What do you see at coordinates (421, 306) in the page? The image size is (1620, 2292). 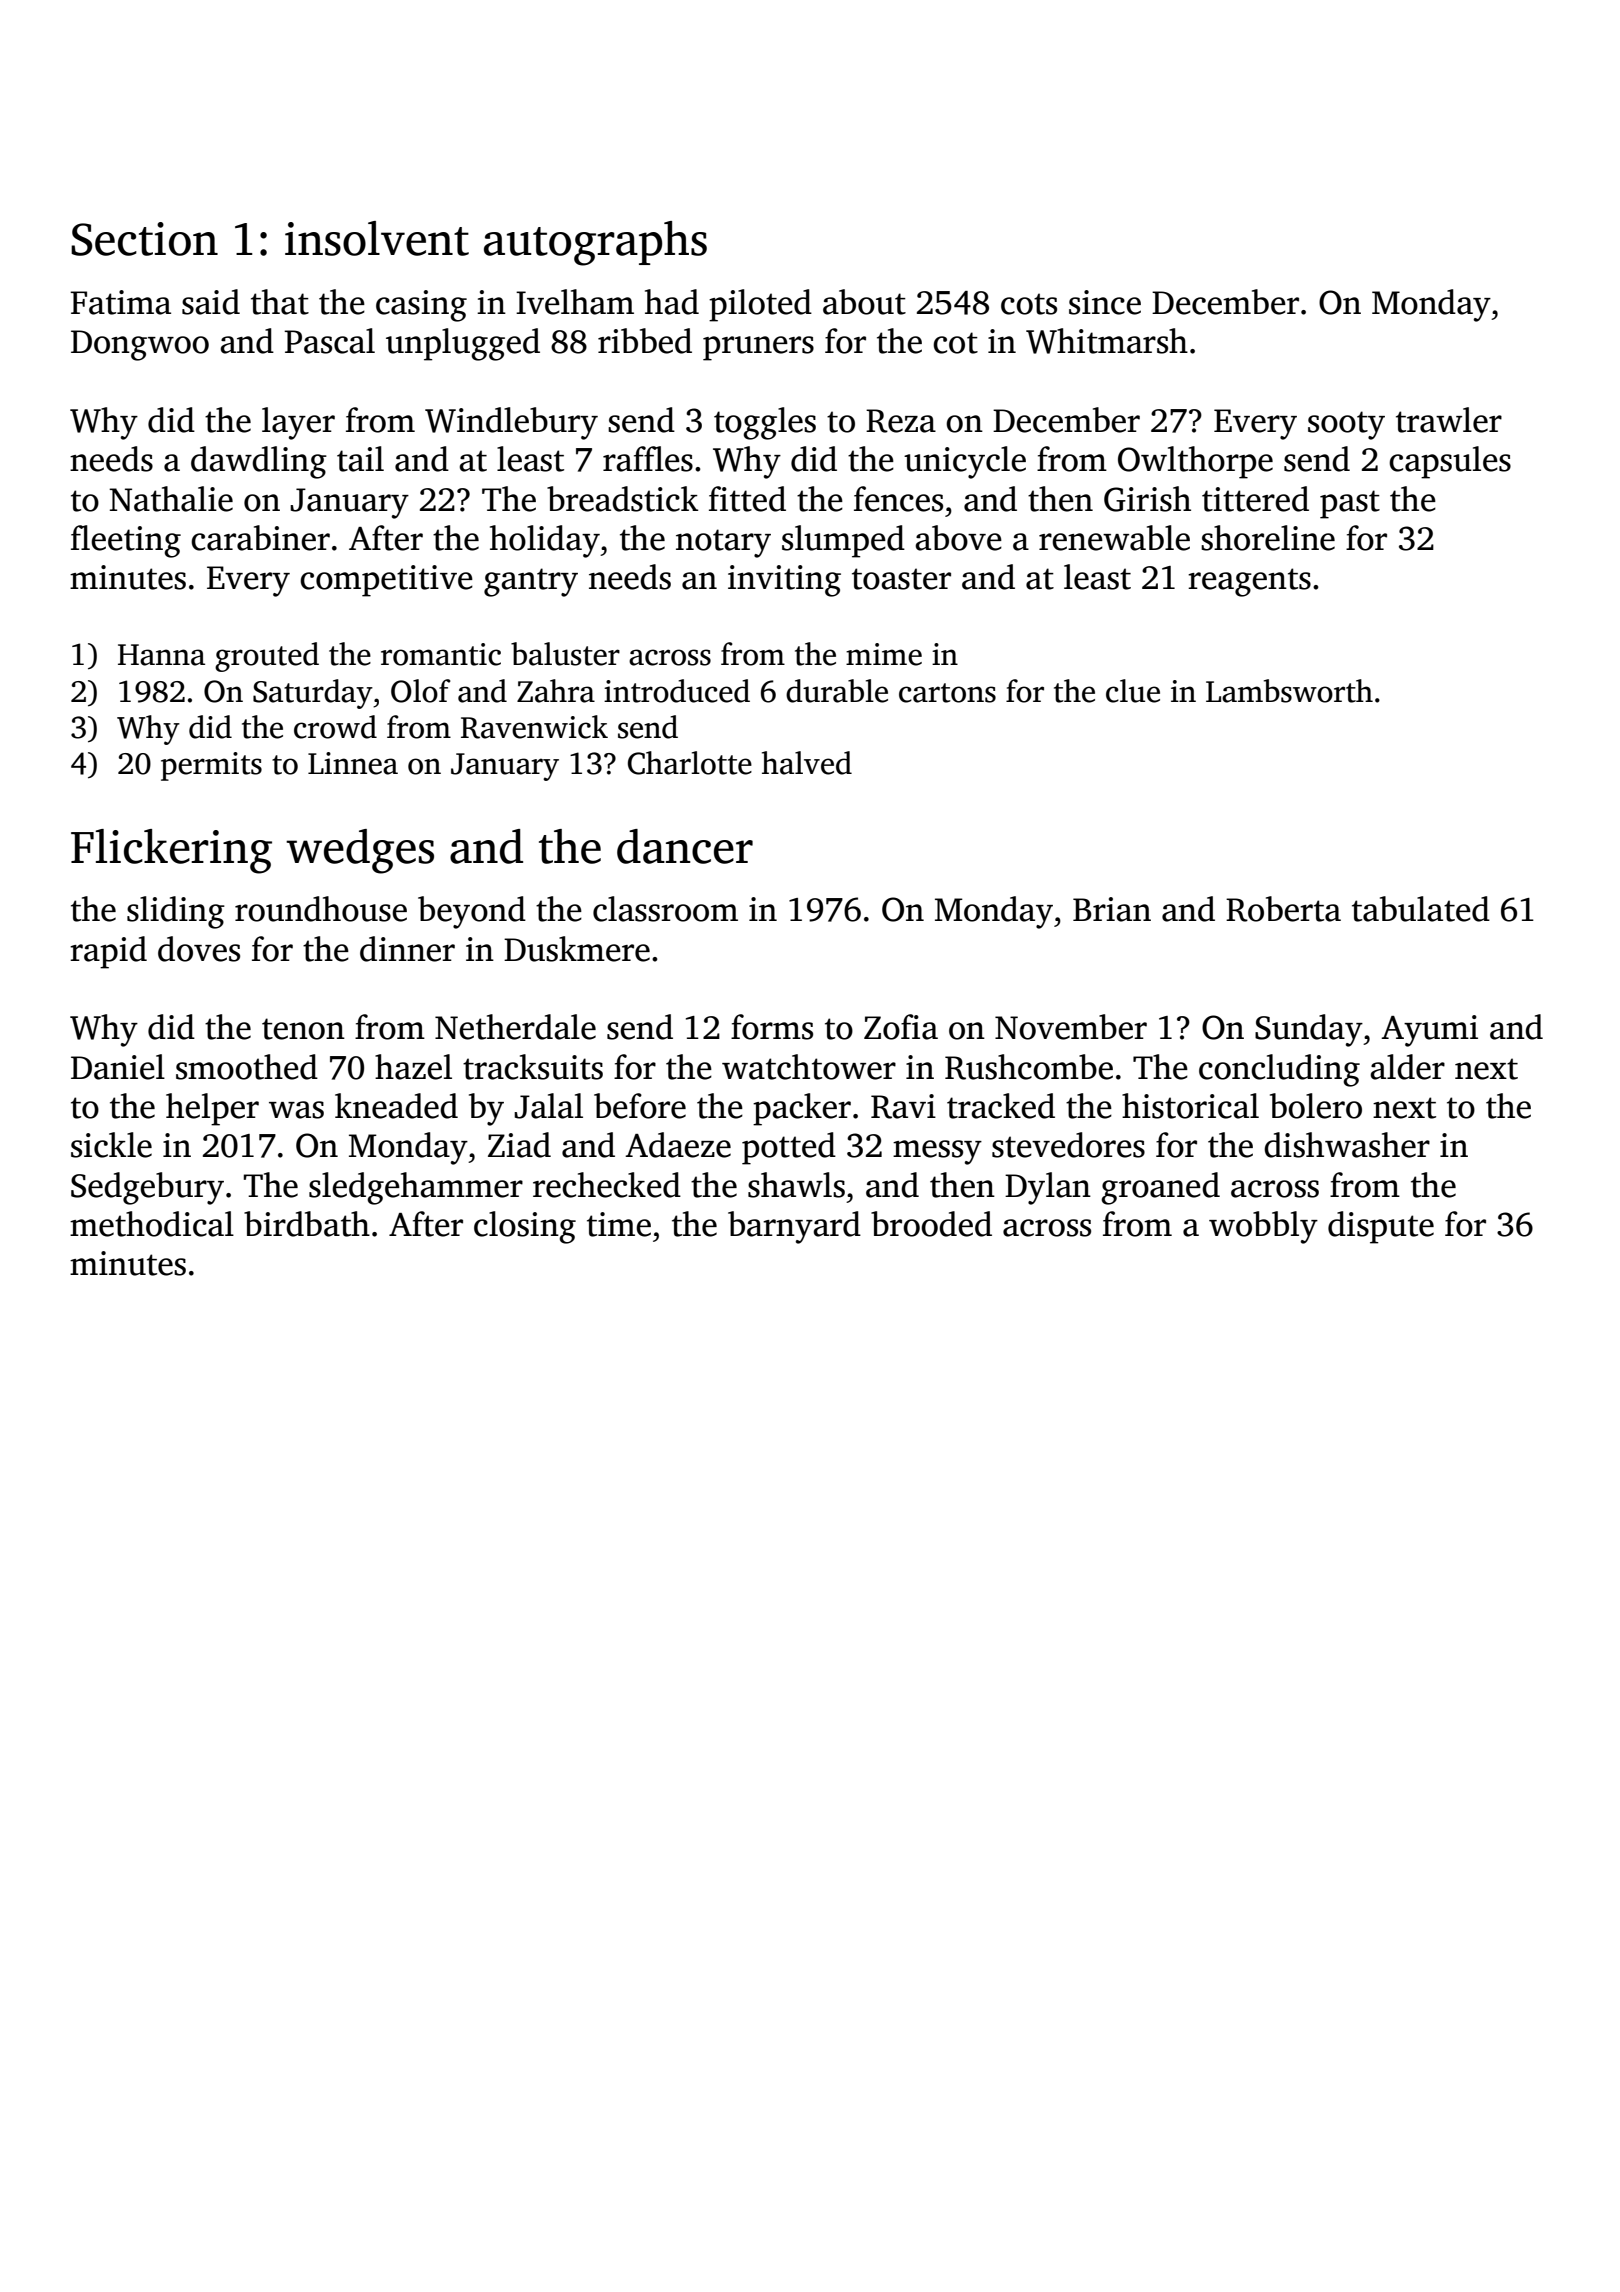 I see `casing` at bounding box center [421, 306].
